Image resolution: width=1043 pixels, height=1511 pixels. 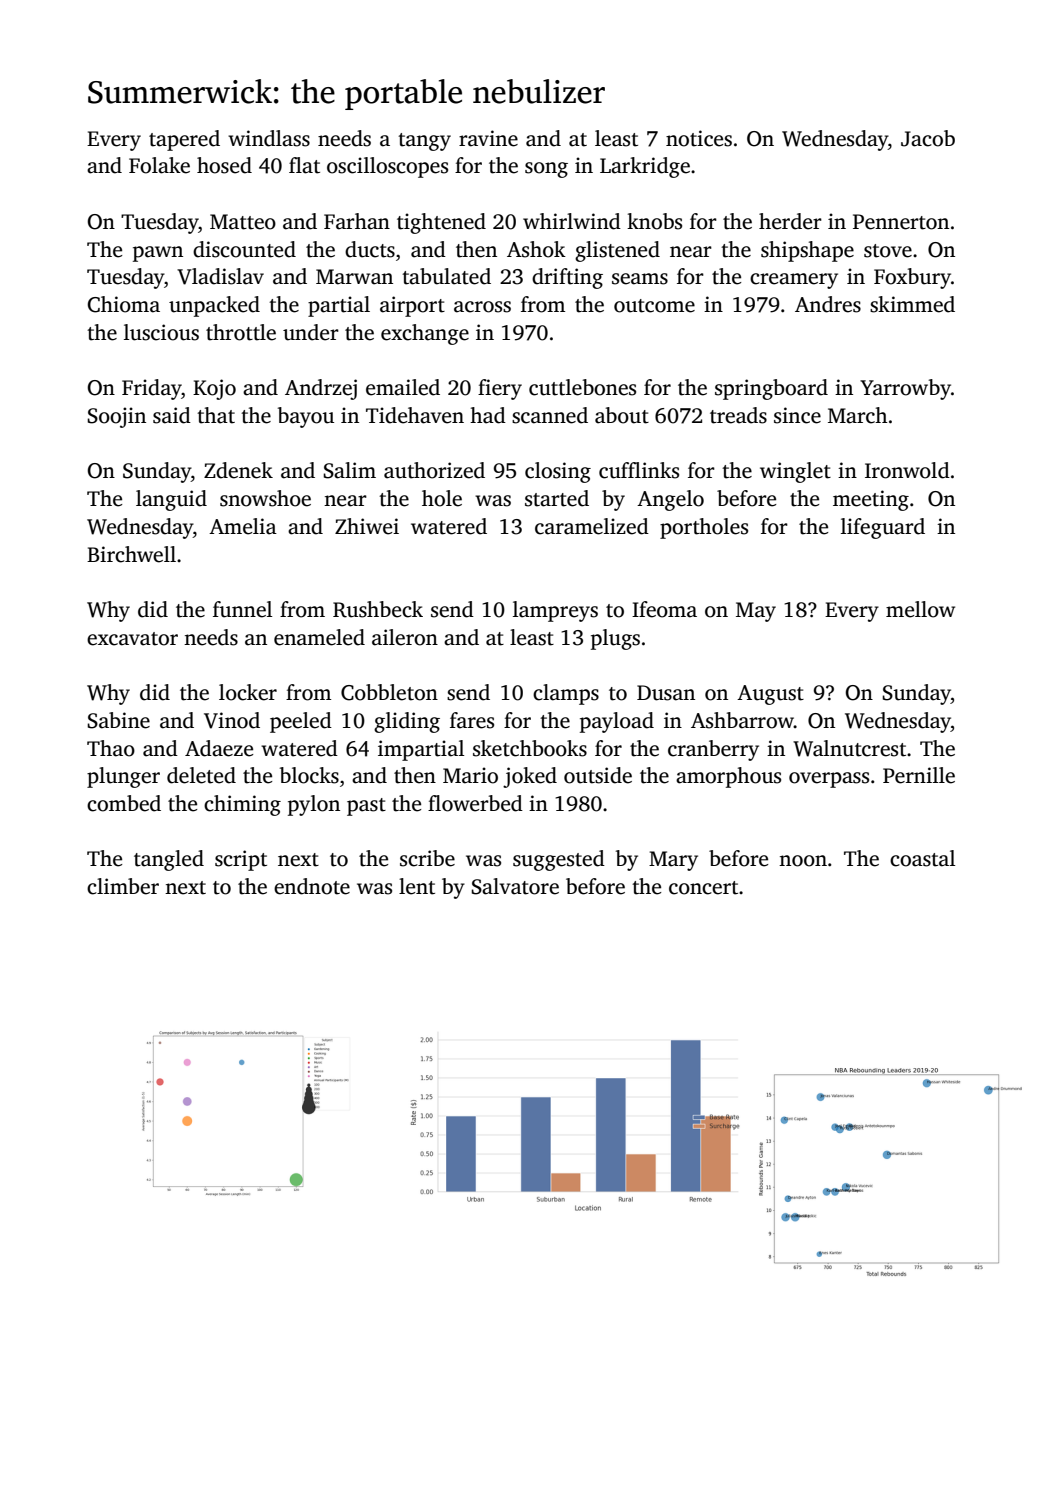 I want to click on scanned, so click(x=550, y=415).
